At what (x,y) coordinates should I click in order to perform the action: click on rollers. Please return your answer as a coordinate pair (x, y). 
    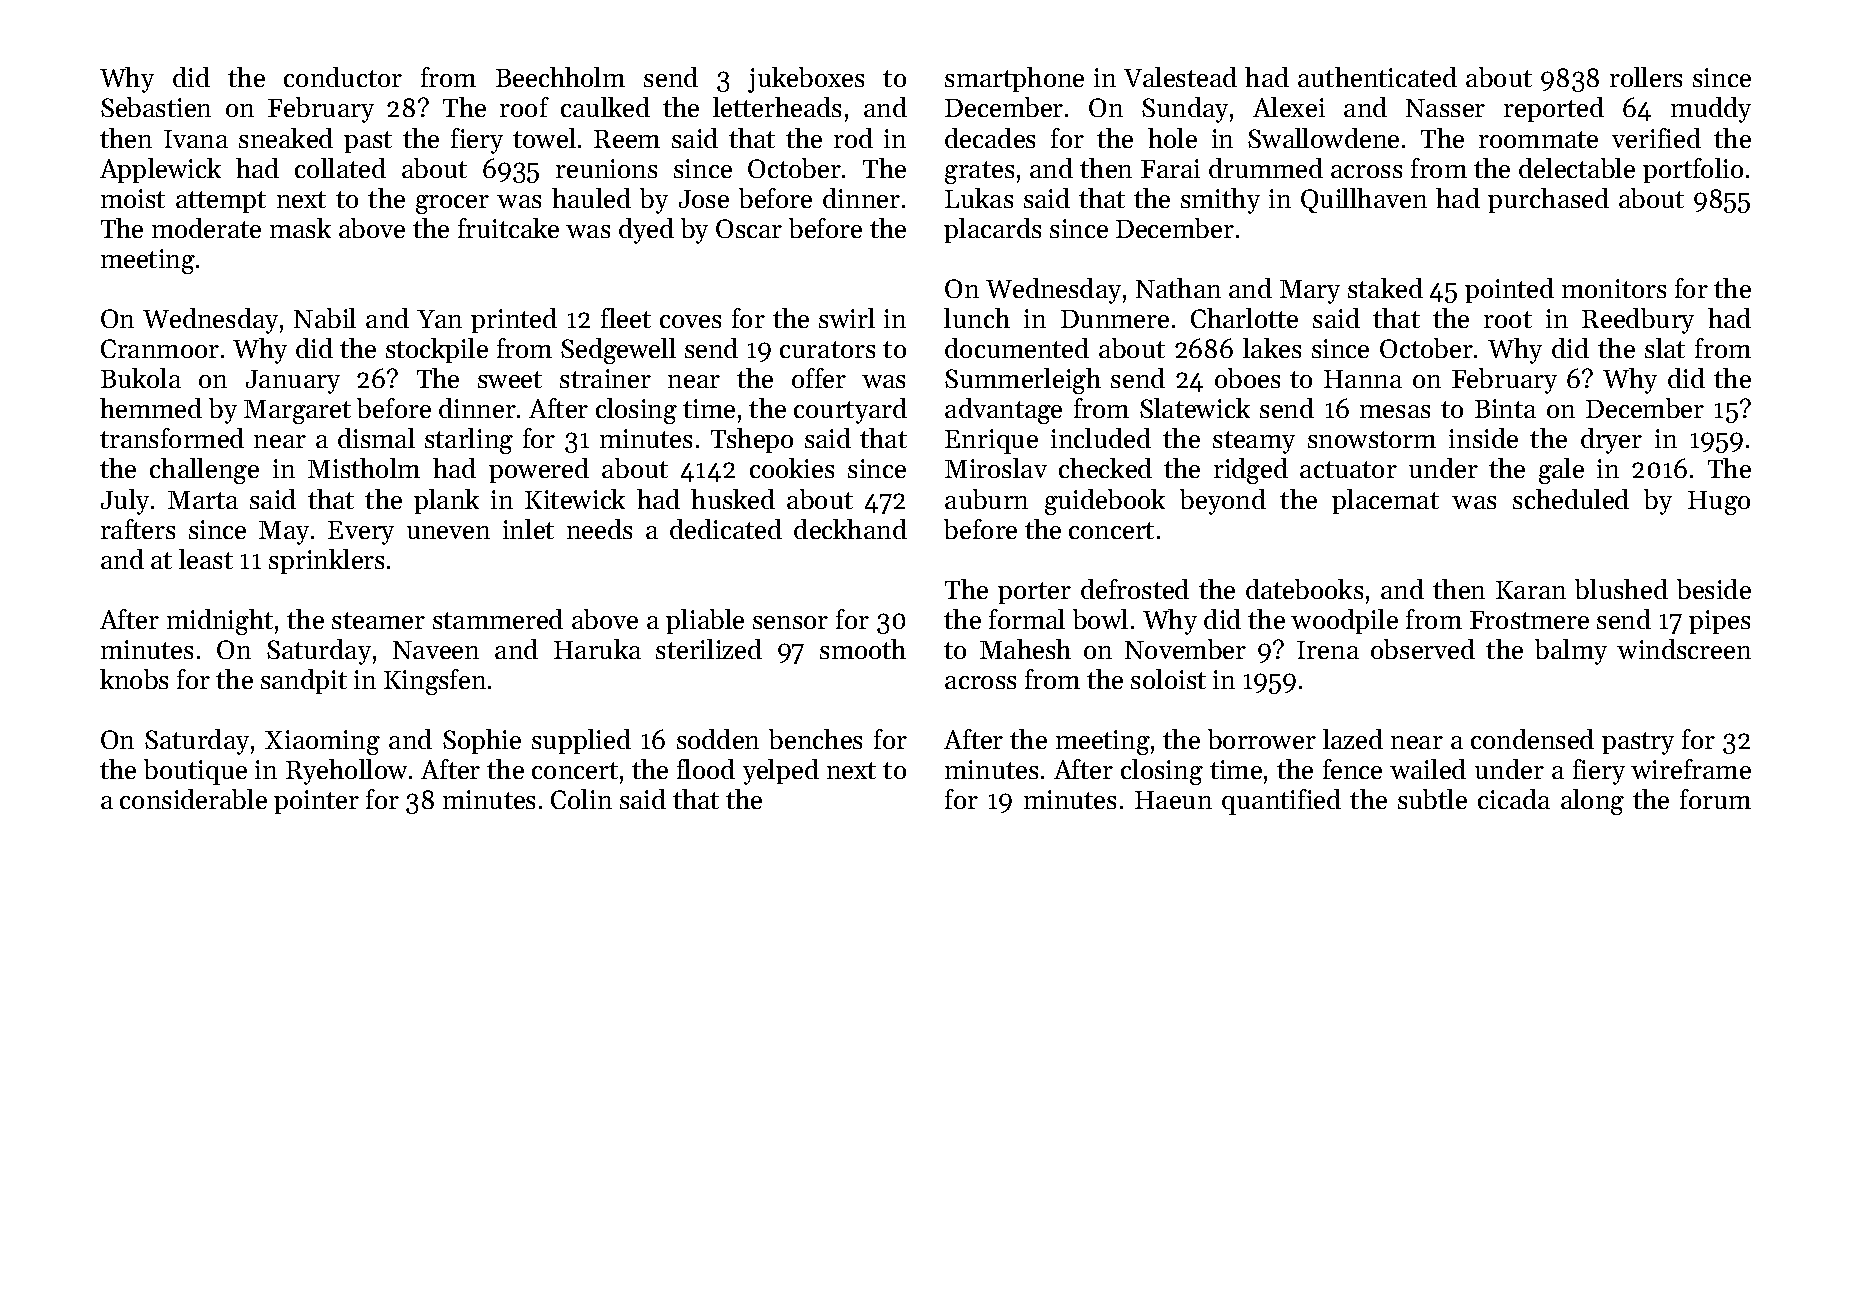
    Looking at the image, I should click on (1646, 77).
